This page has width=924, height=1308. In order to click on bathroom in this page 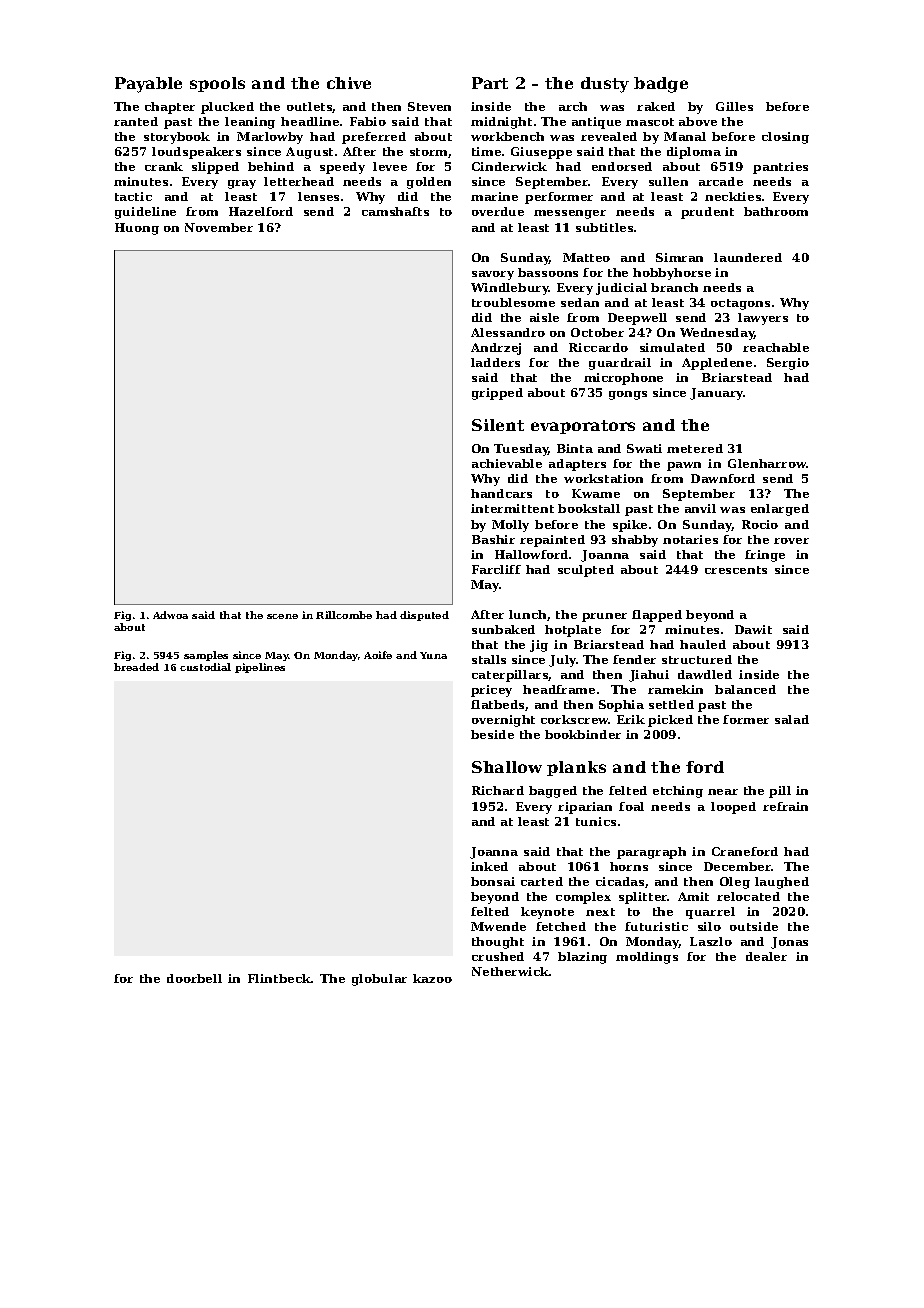, I will do `click(776, 211)`.
